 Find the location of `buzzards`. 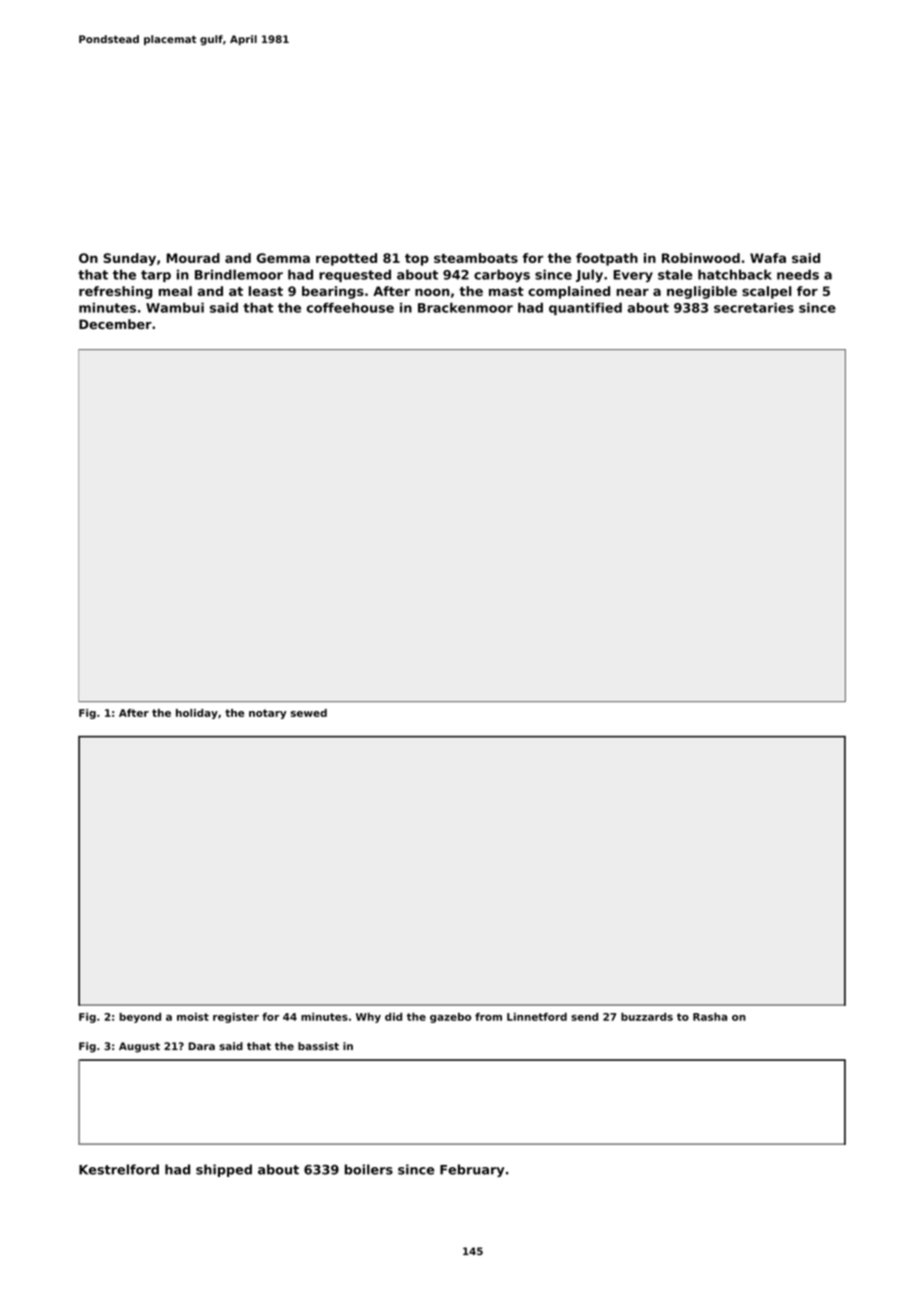

buzzards is located at coordinates (647, 1017).
